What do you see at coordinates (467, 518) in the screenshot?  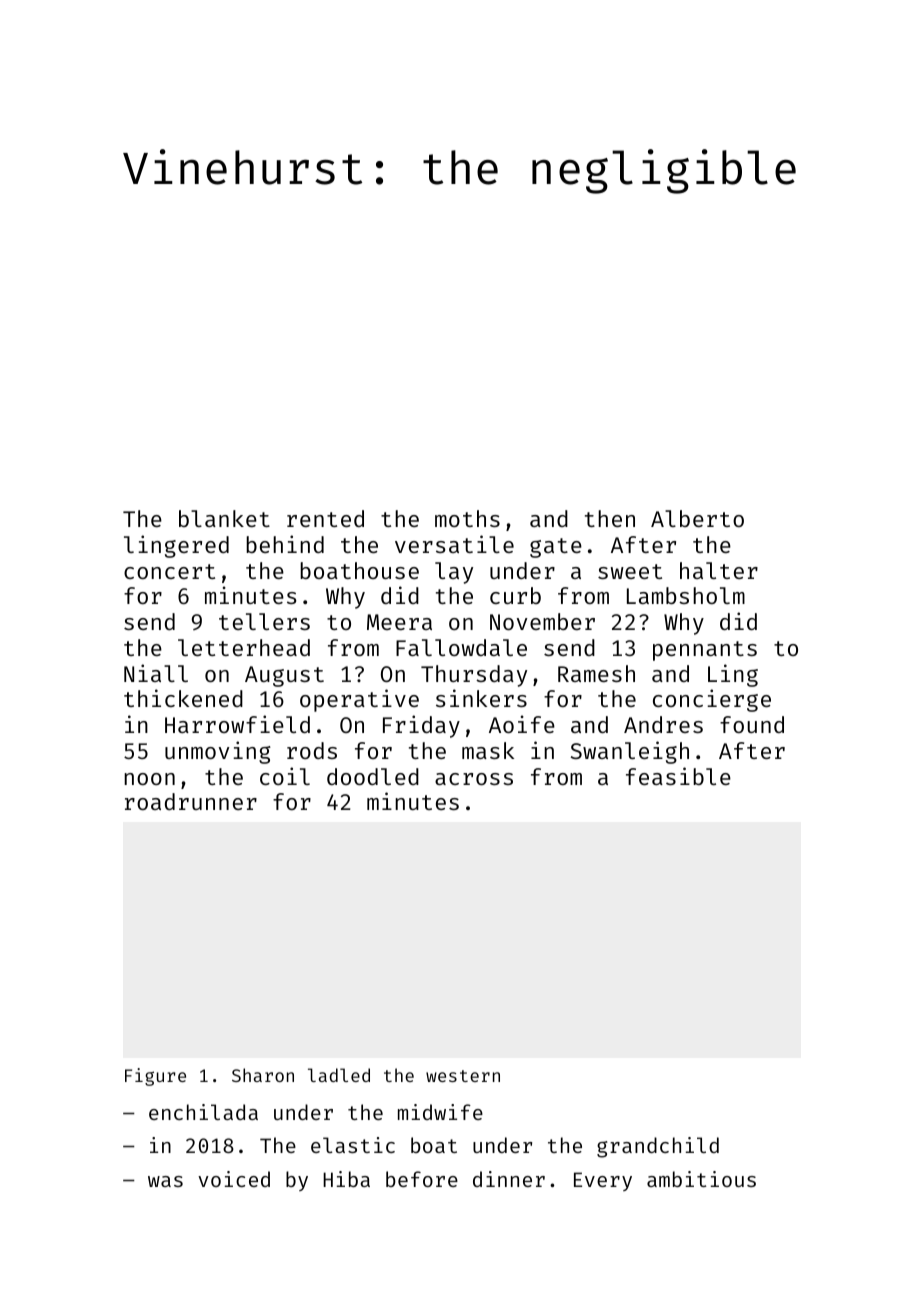 I see `moths` at bounding box center [467, 518].
